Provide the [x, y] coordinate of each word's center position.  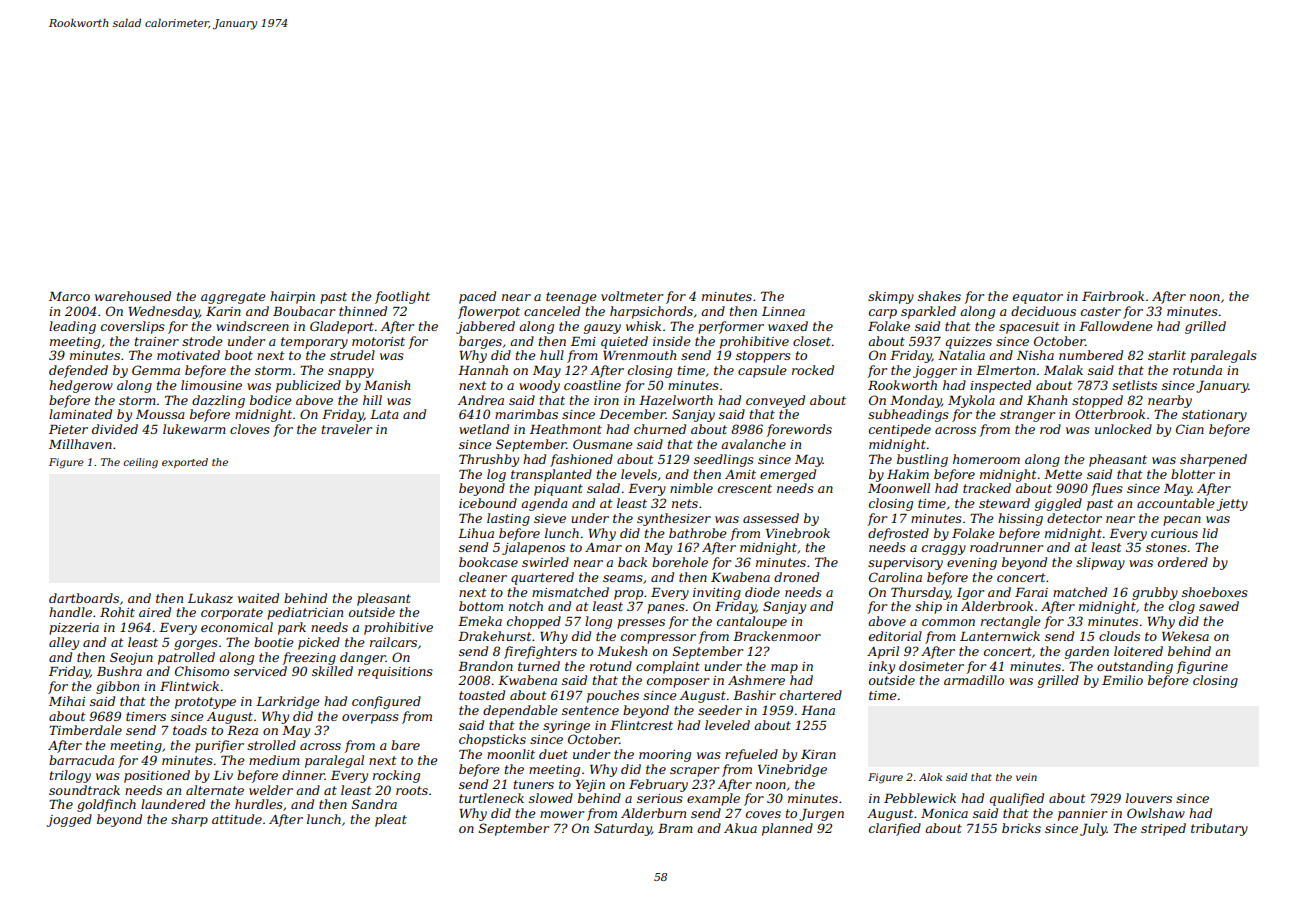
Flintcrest [641, 725]
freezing [309, 658]
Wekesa [1185, 636]
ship [928, 607]
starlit [1167, 355]
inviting [717, 594]
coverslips [133, 327]
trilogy [70, 776]
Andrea [481, 400]
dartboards [84, 598]
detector [1074, 518]
